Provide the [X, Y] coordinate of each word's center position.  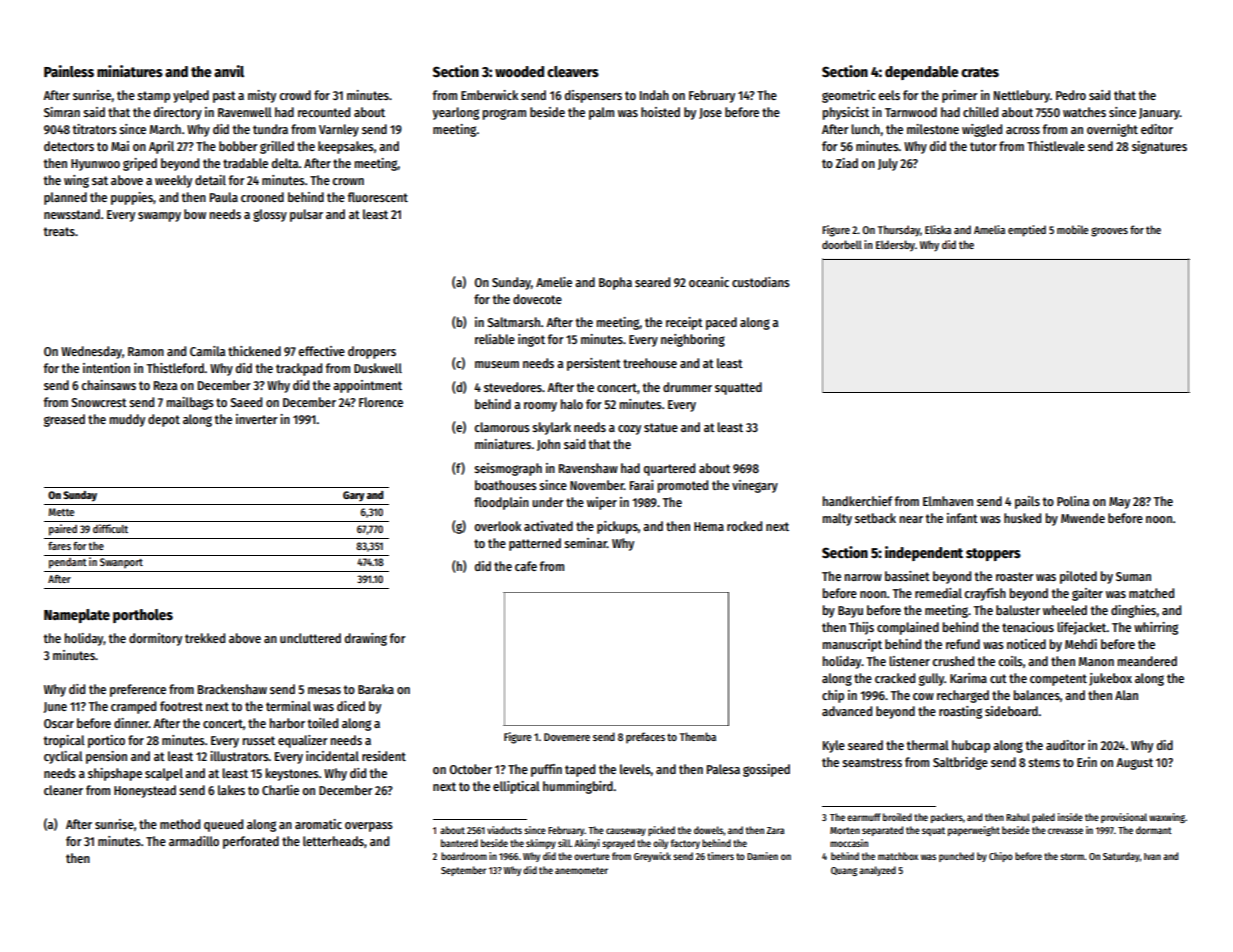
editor [1157, 129]
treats [59, 231]
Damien [762, 856]
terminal [288, 706]
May [1119, 503]
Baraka [376, 689]
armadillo [194, 841]
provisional [1124, 818]
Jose [710, 113]
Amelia [989, 229]
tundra [270, 129]
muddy [127, 420]
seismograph [508, 469]
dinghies [1133, 611]
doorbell [842, 244]
